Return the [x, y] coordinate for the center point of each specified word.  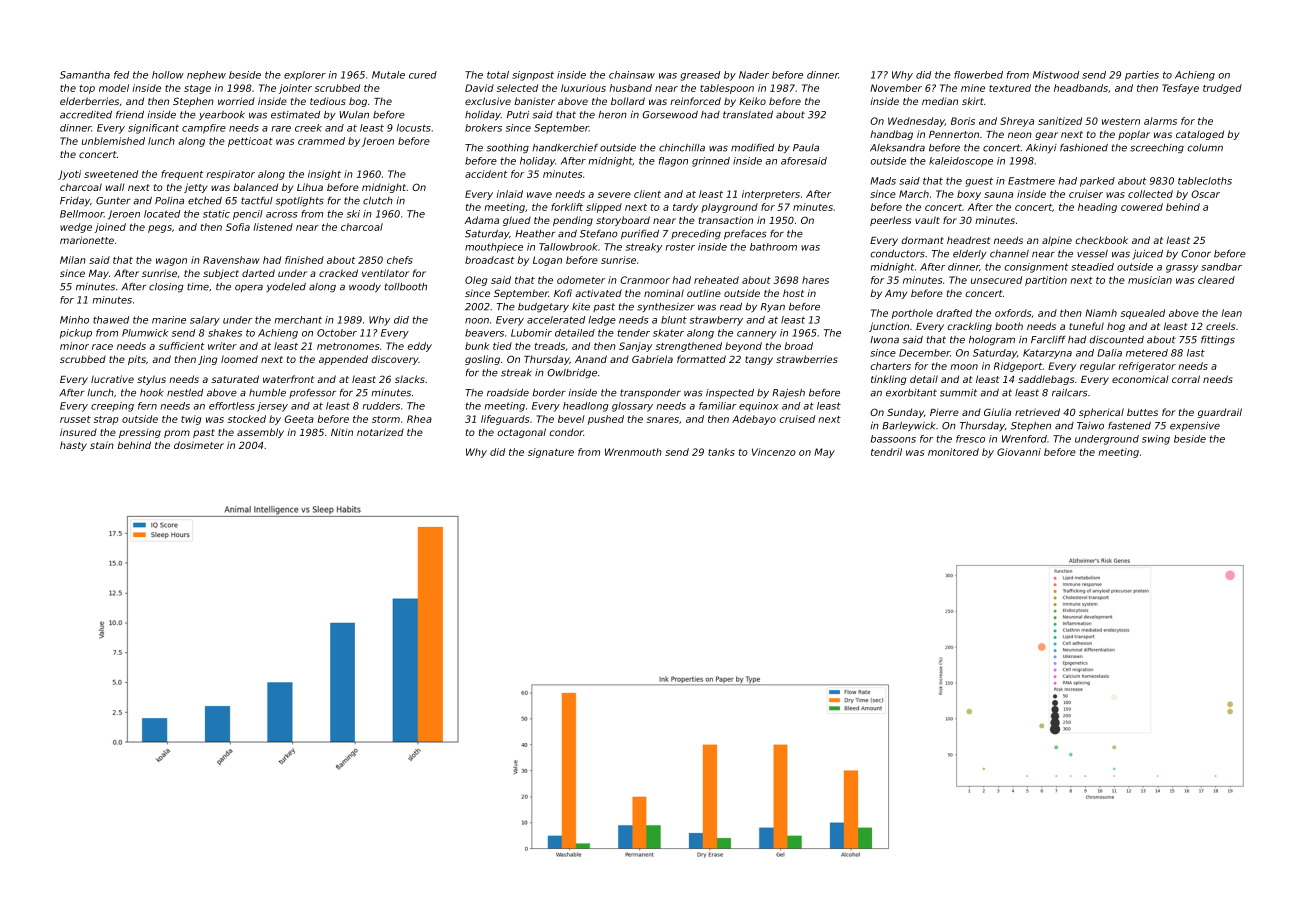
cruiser [1086, 194]
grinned [711, 162]
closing [166, 288]
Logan [547, 261]
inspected [730, 394]
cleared [1216, 280]
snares [663, 420]
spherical [1101, 413]
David [479, 88]
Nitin [342, 432]
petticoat [250, 142]
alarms [1160, 121]
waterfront [288, 379]
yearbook [222, 116]
